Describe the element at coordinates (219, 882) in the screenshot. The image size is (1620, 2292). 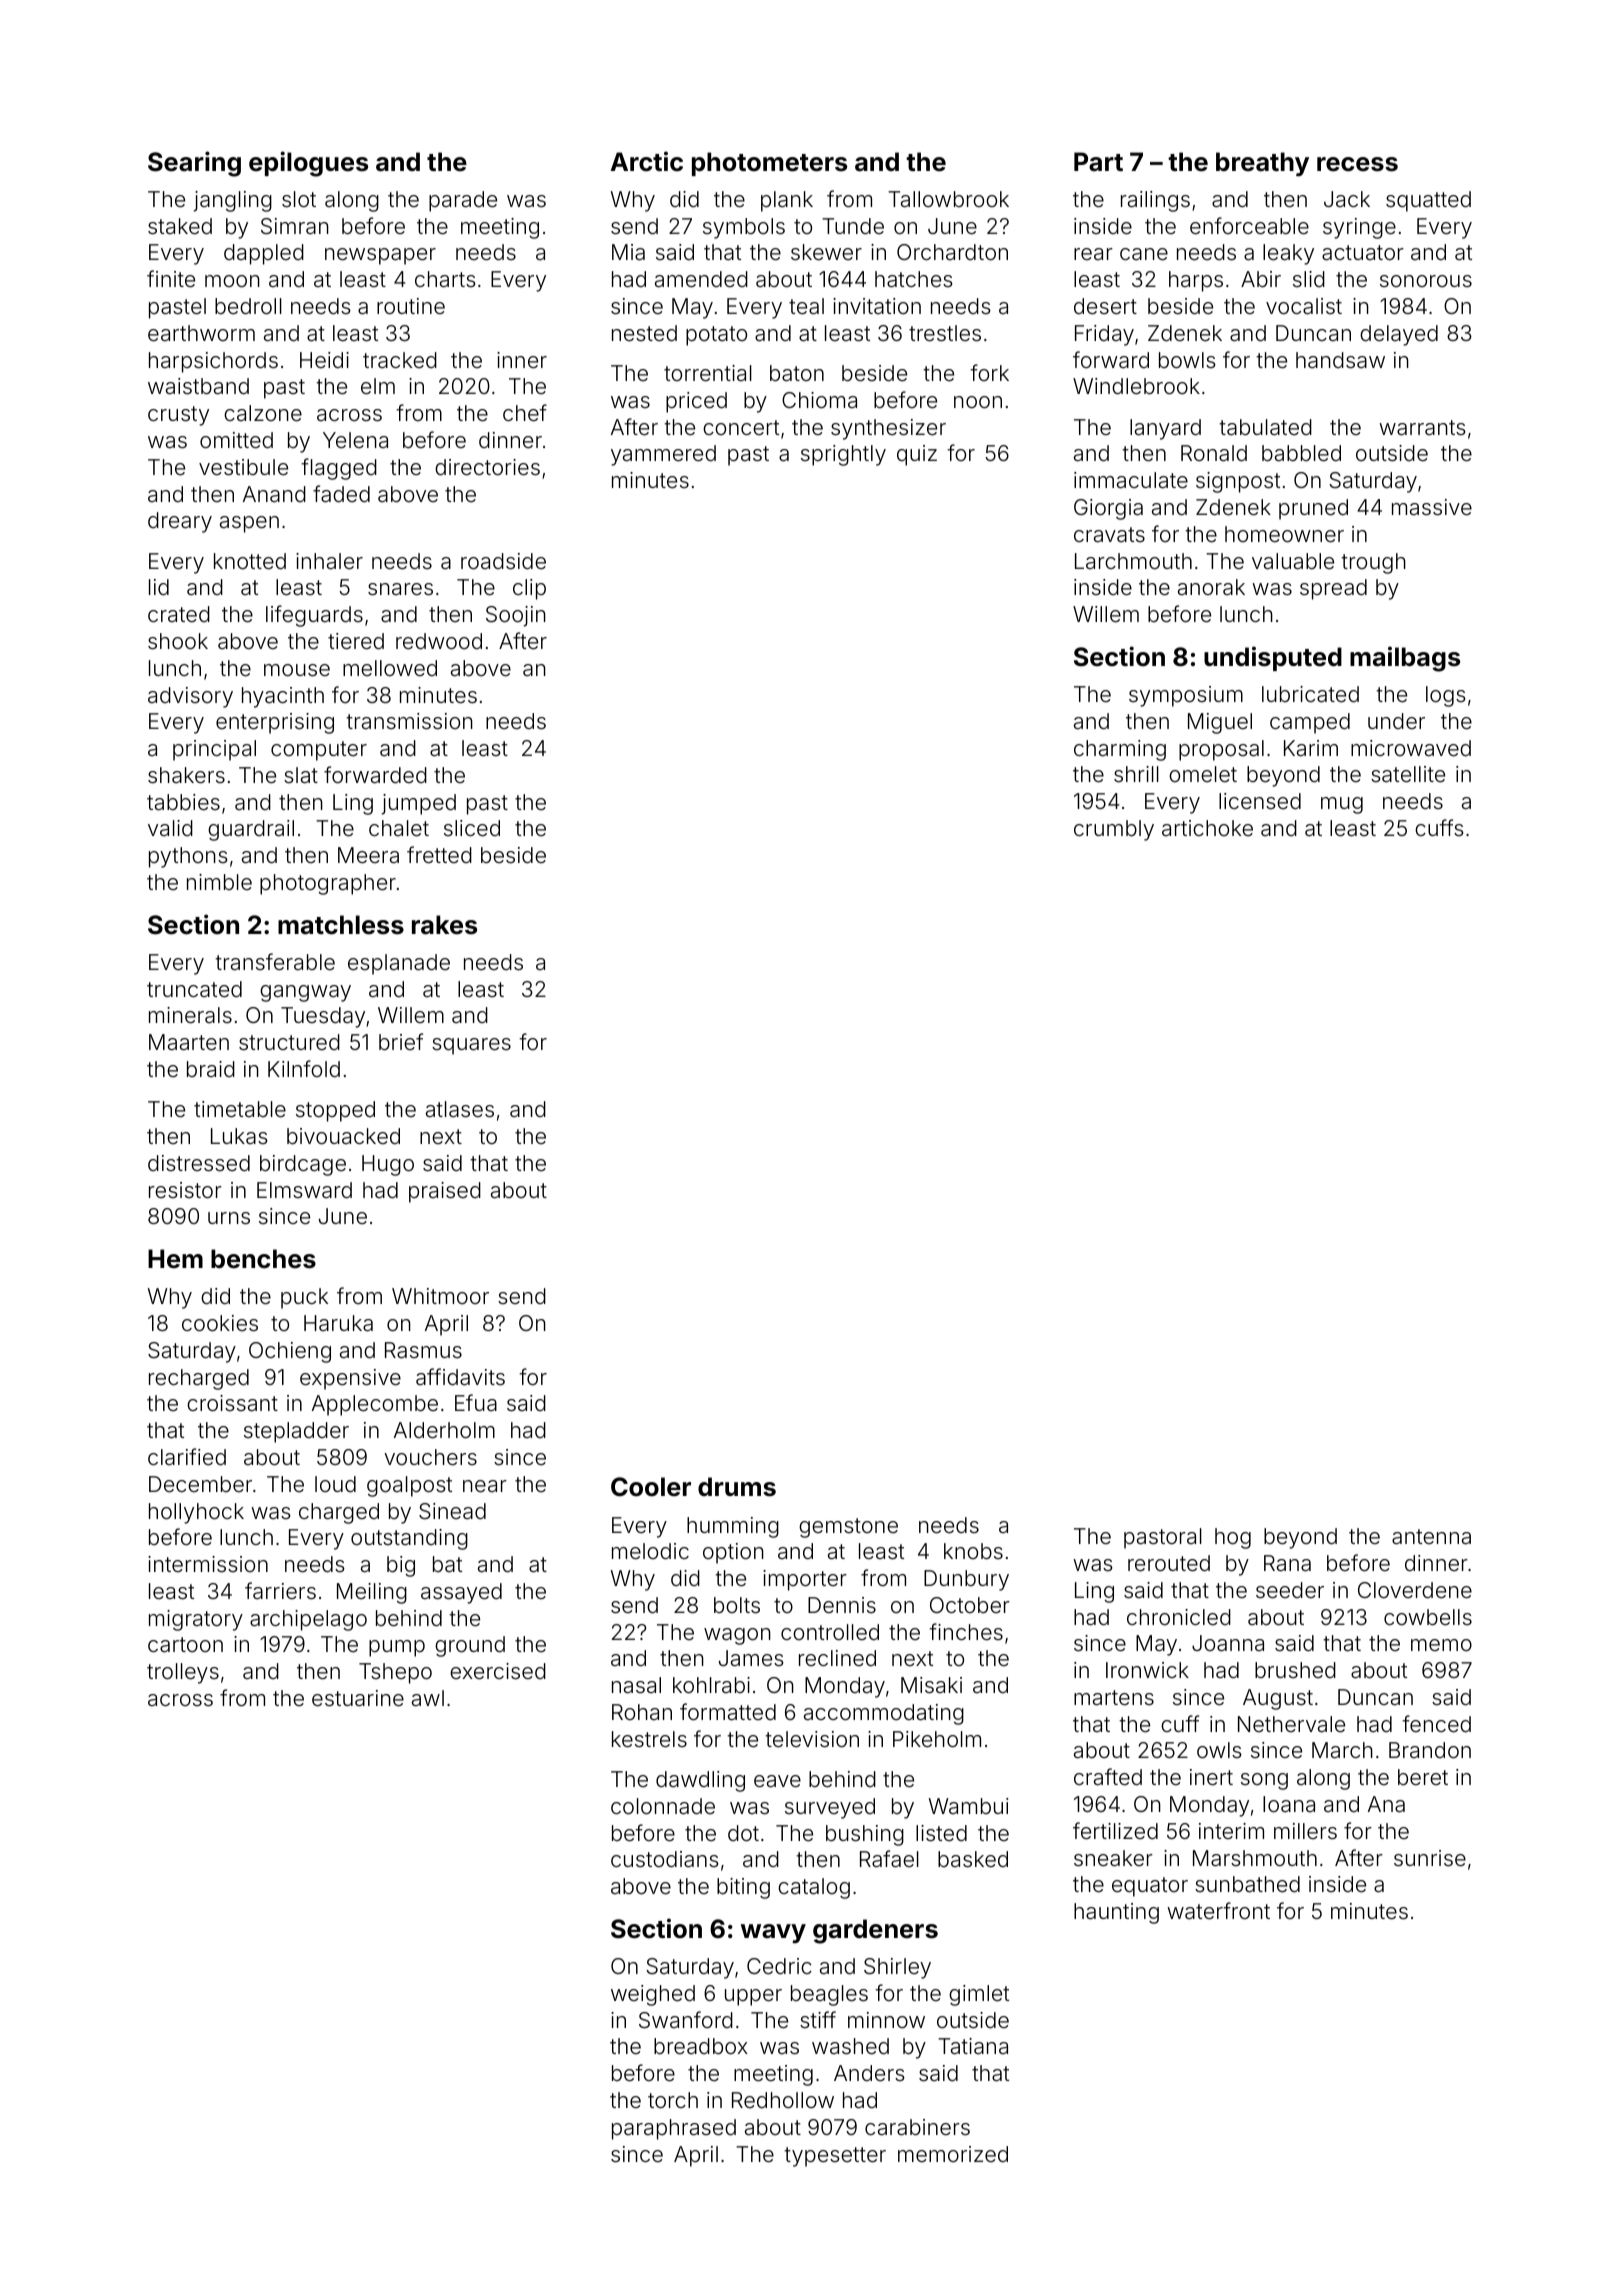
I see `nimble` at that location.
